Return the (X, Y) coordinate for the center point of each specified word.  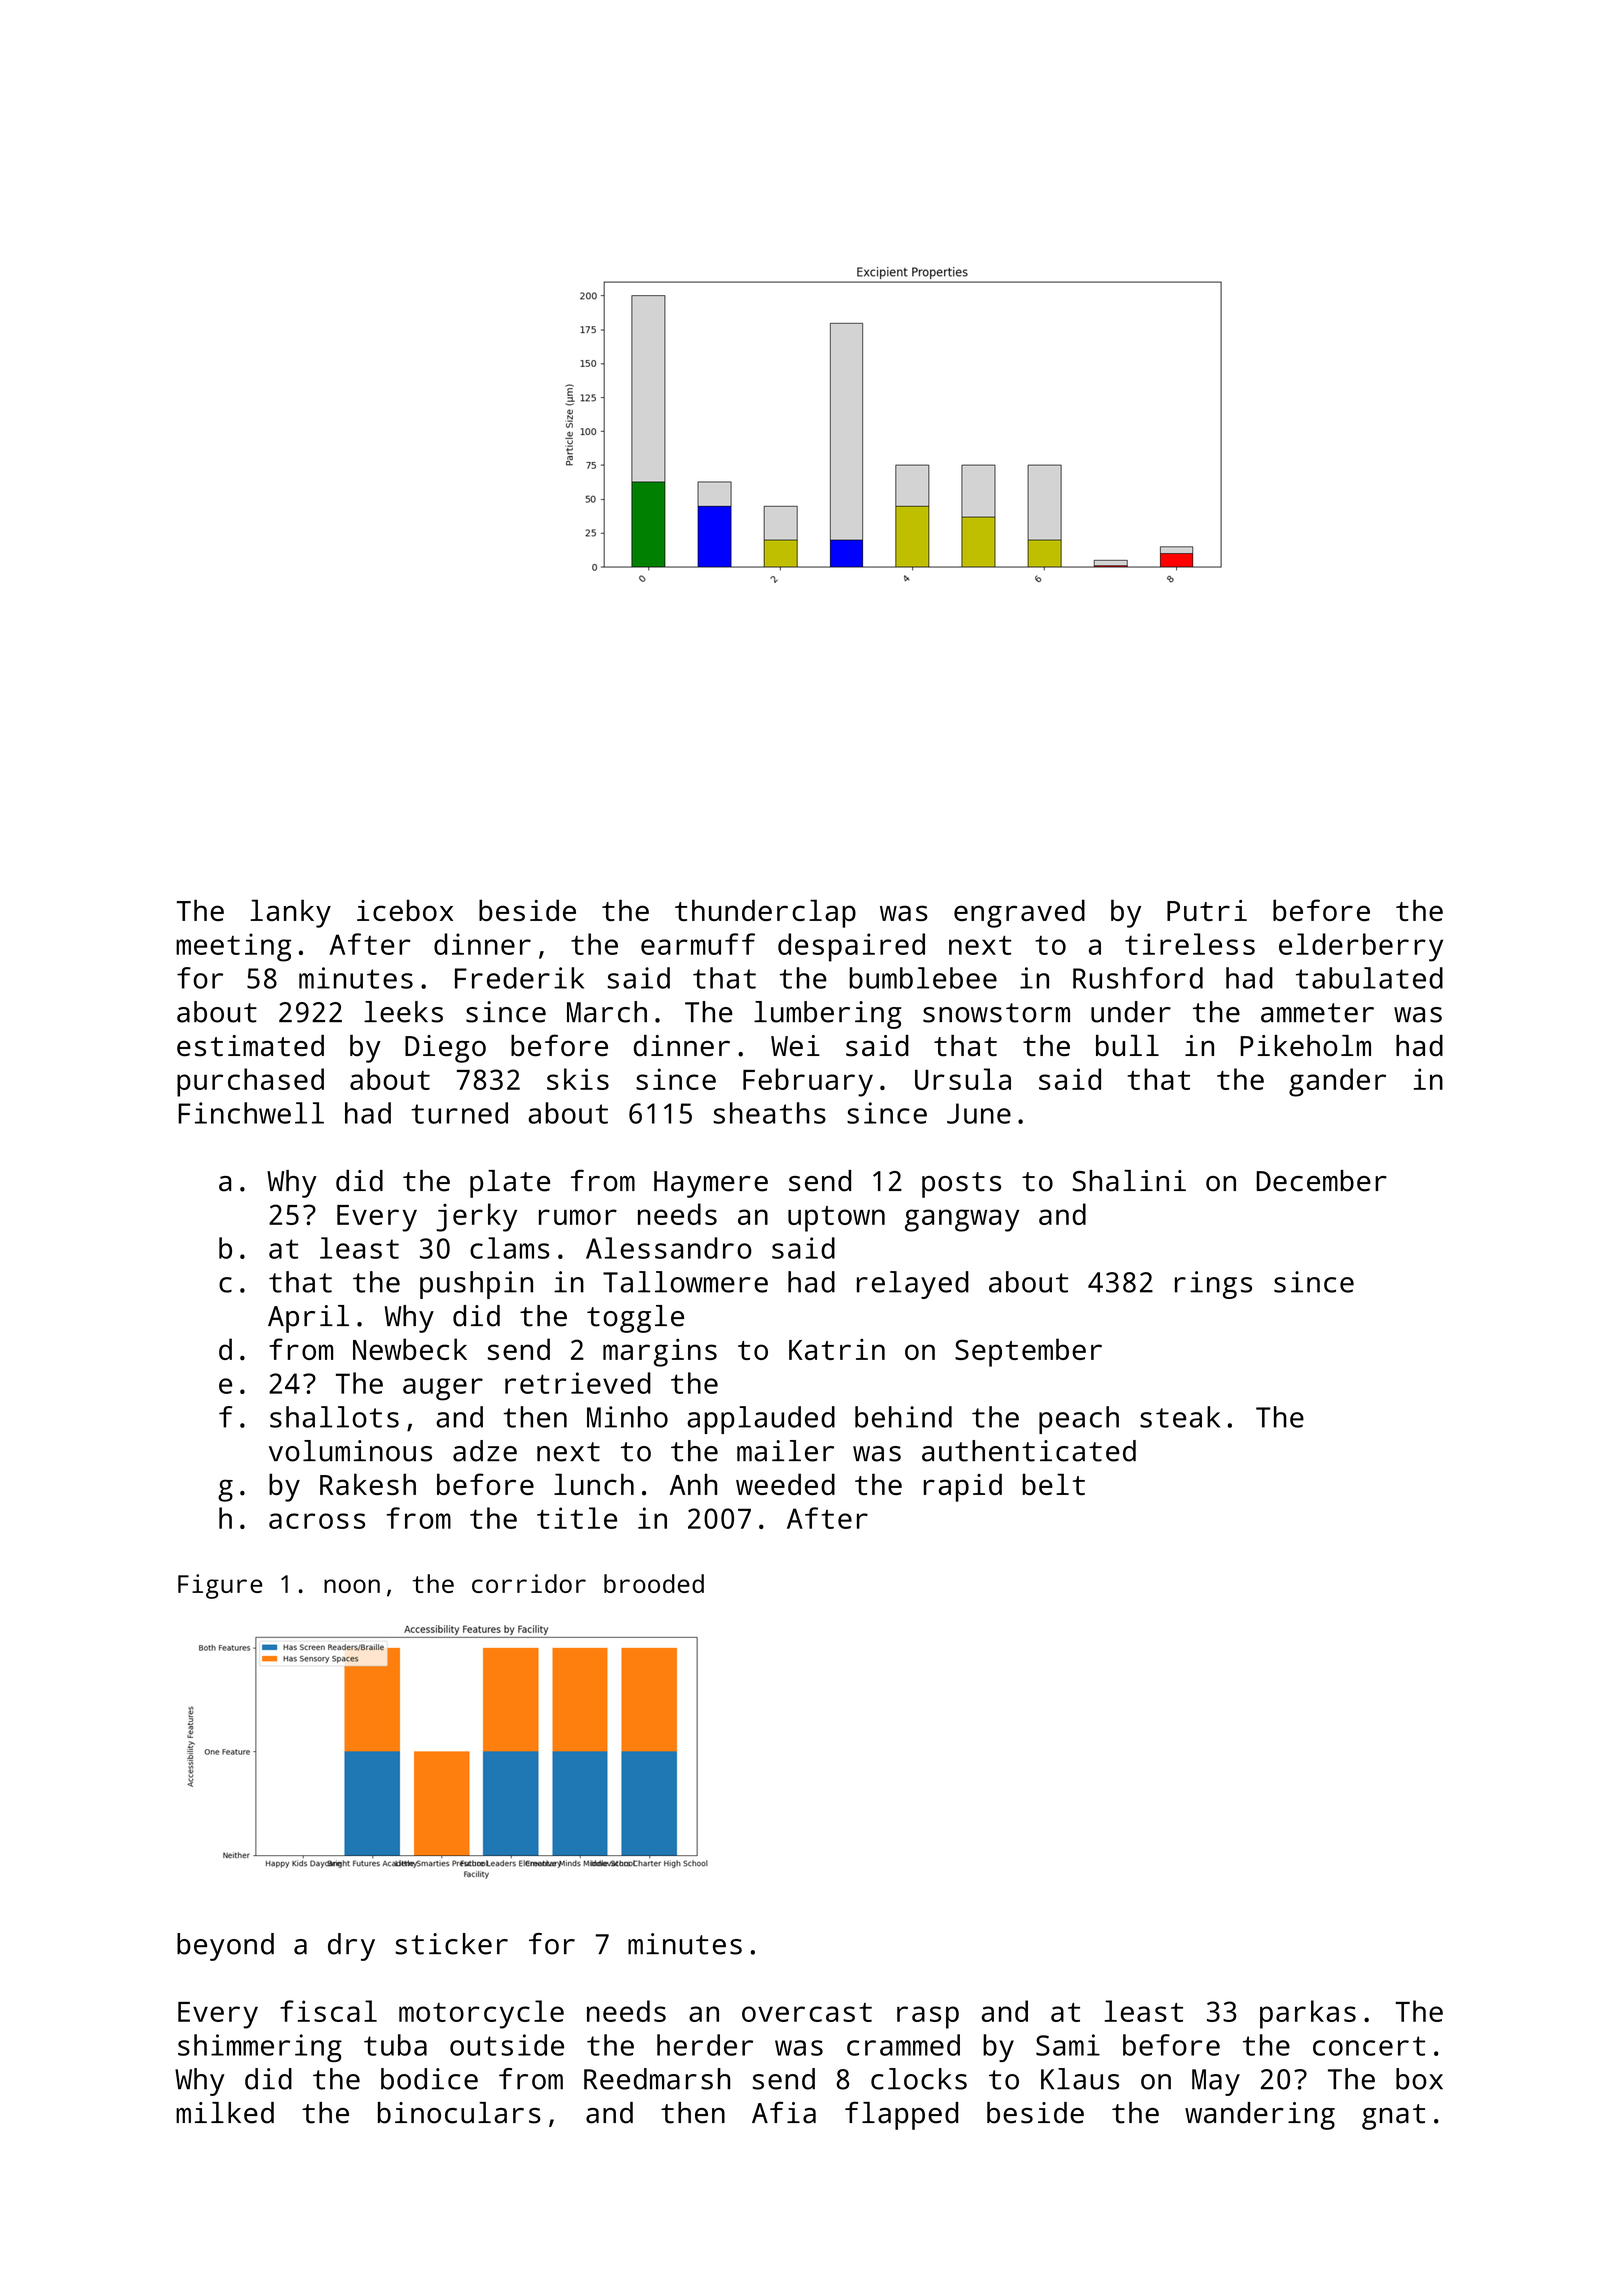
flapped (901, 2115)
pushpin (476, 1285)
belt (1054, 1484)
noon (352, 1586)
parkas (1308, 2014)
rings (1213, 1285)
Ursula (963, 1079)
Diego (445, 1049)
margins (660, 1353)
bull (1127, 1046)
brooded (654, 1583)
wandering (1260, 2116)
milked (225, 2113)
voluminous (350, 1451)
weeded (785, 1484)
